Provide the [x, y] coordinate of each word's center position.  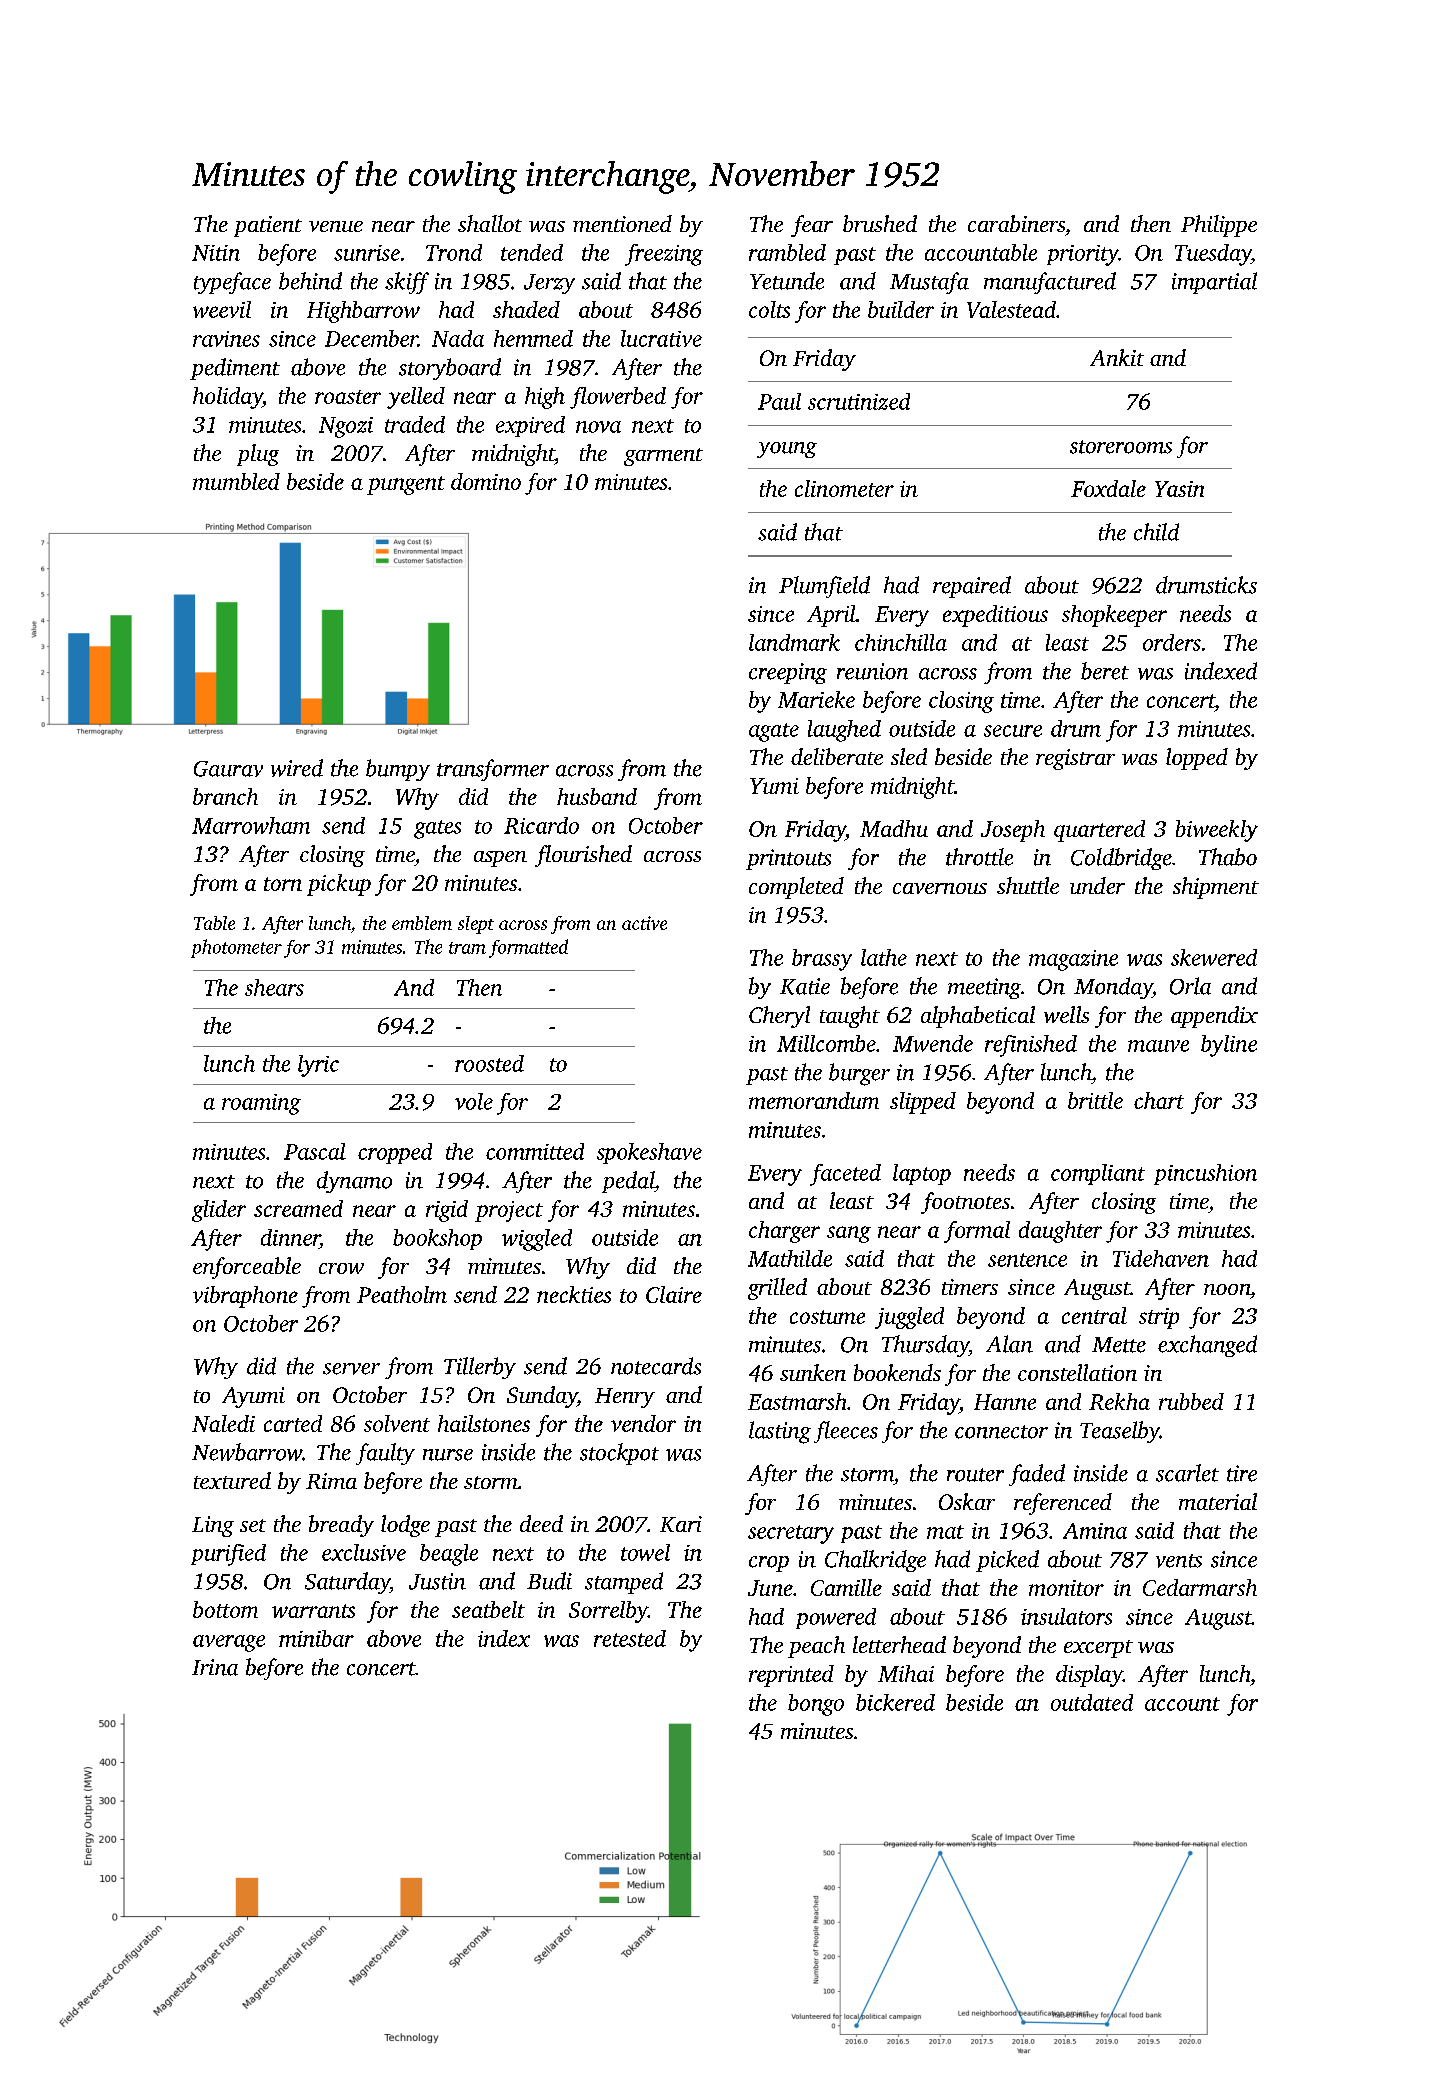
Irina [215, 1667]
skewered [1214, 957]
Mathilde [790, 1258]
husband [597, 796]
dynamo [354, 1182]
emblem [422, 923]
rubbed [1191, 1401]
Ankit [1117, 357]
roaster [348, 397]
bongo [816, 1705]
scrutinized [859, 401]
